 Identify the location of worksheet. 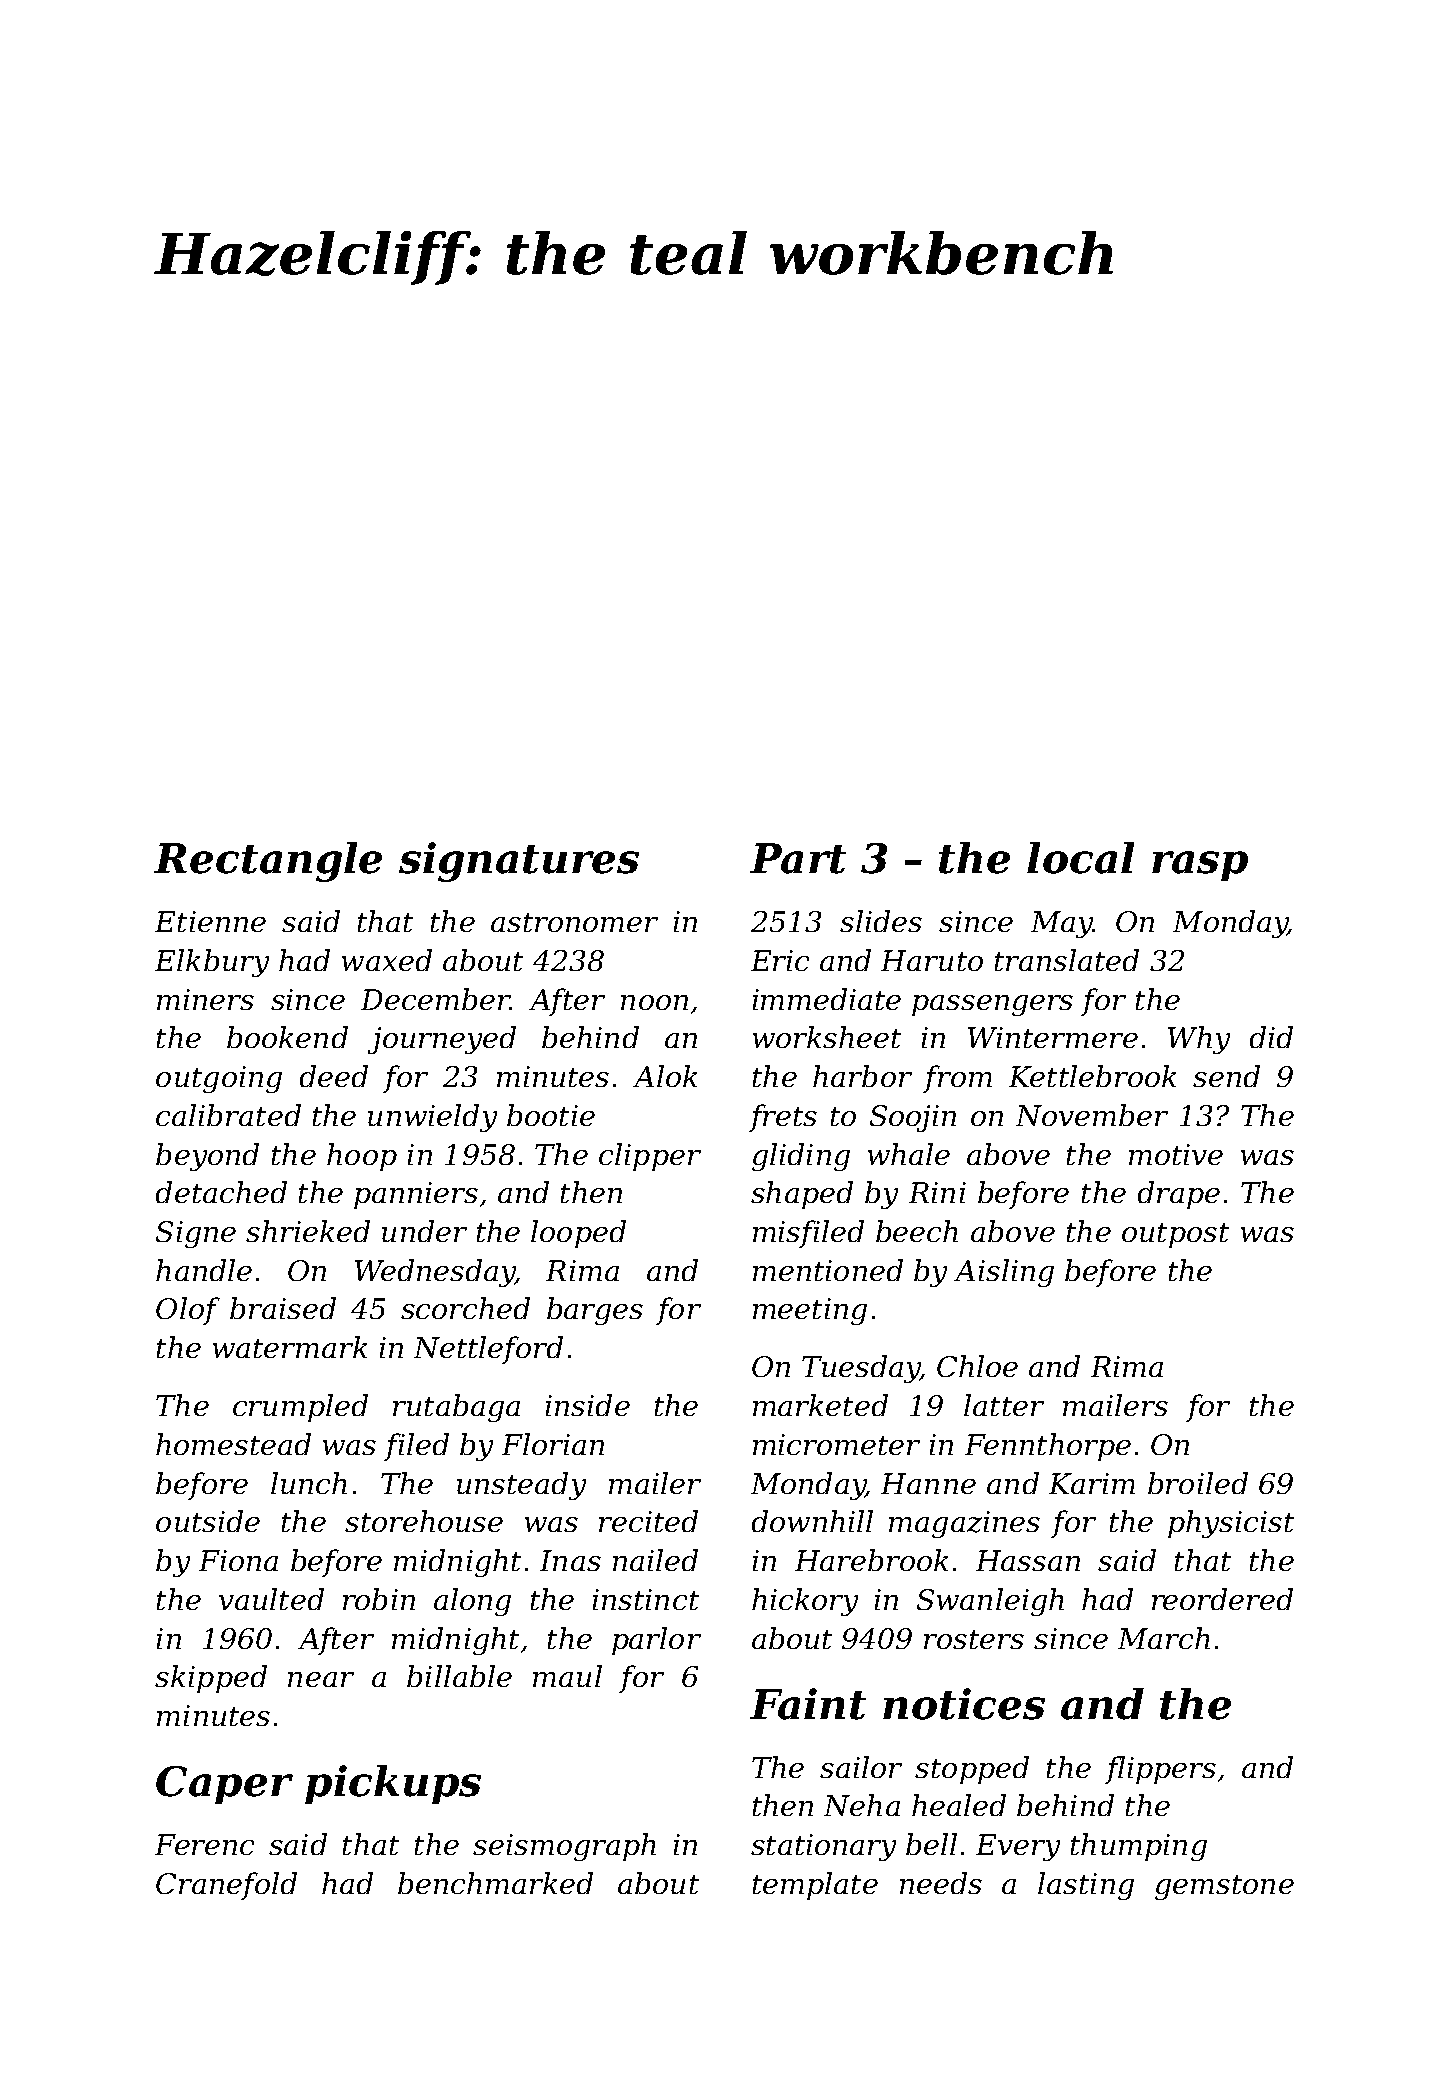
(827, 1037).
